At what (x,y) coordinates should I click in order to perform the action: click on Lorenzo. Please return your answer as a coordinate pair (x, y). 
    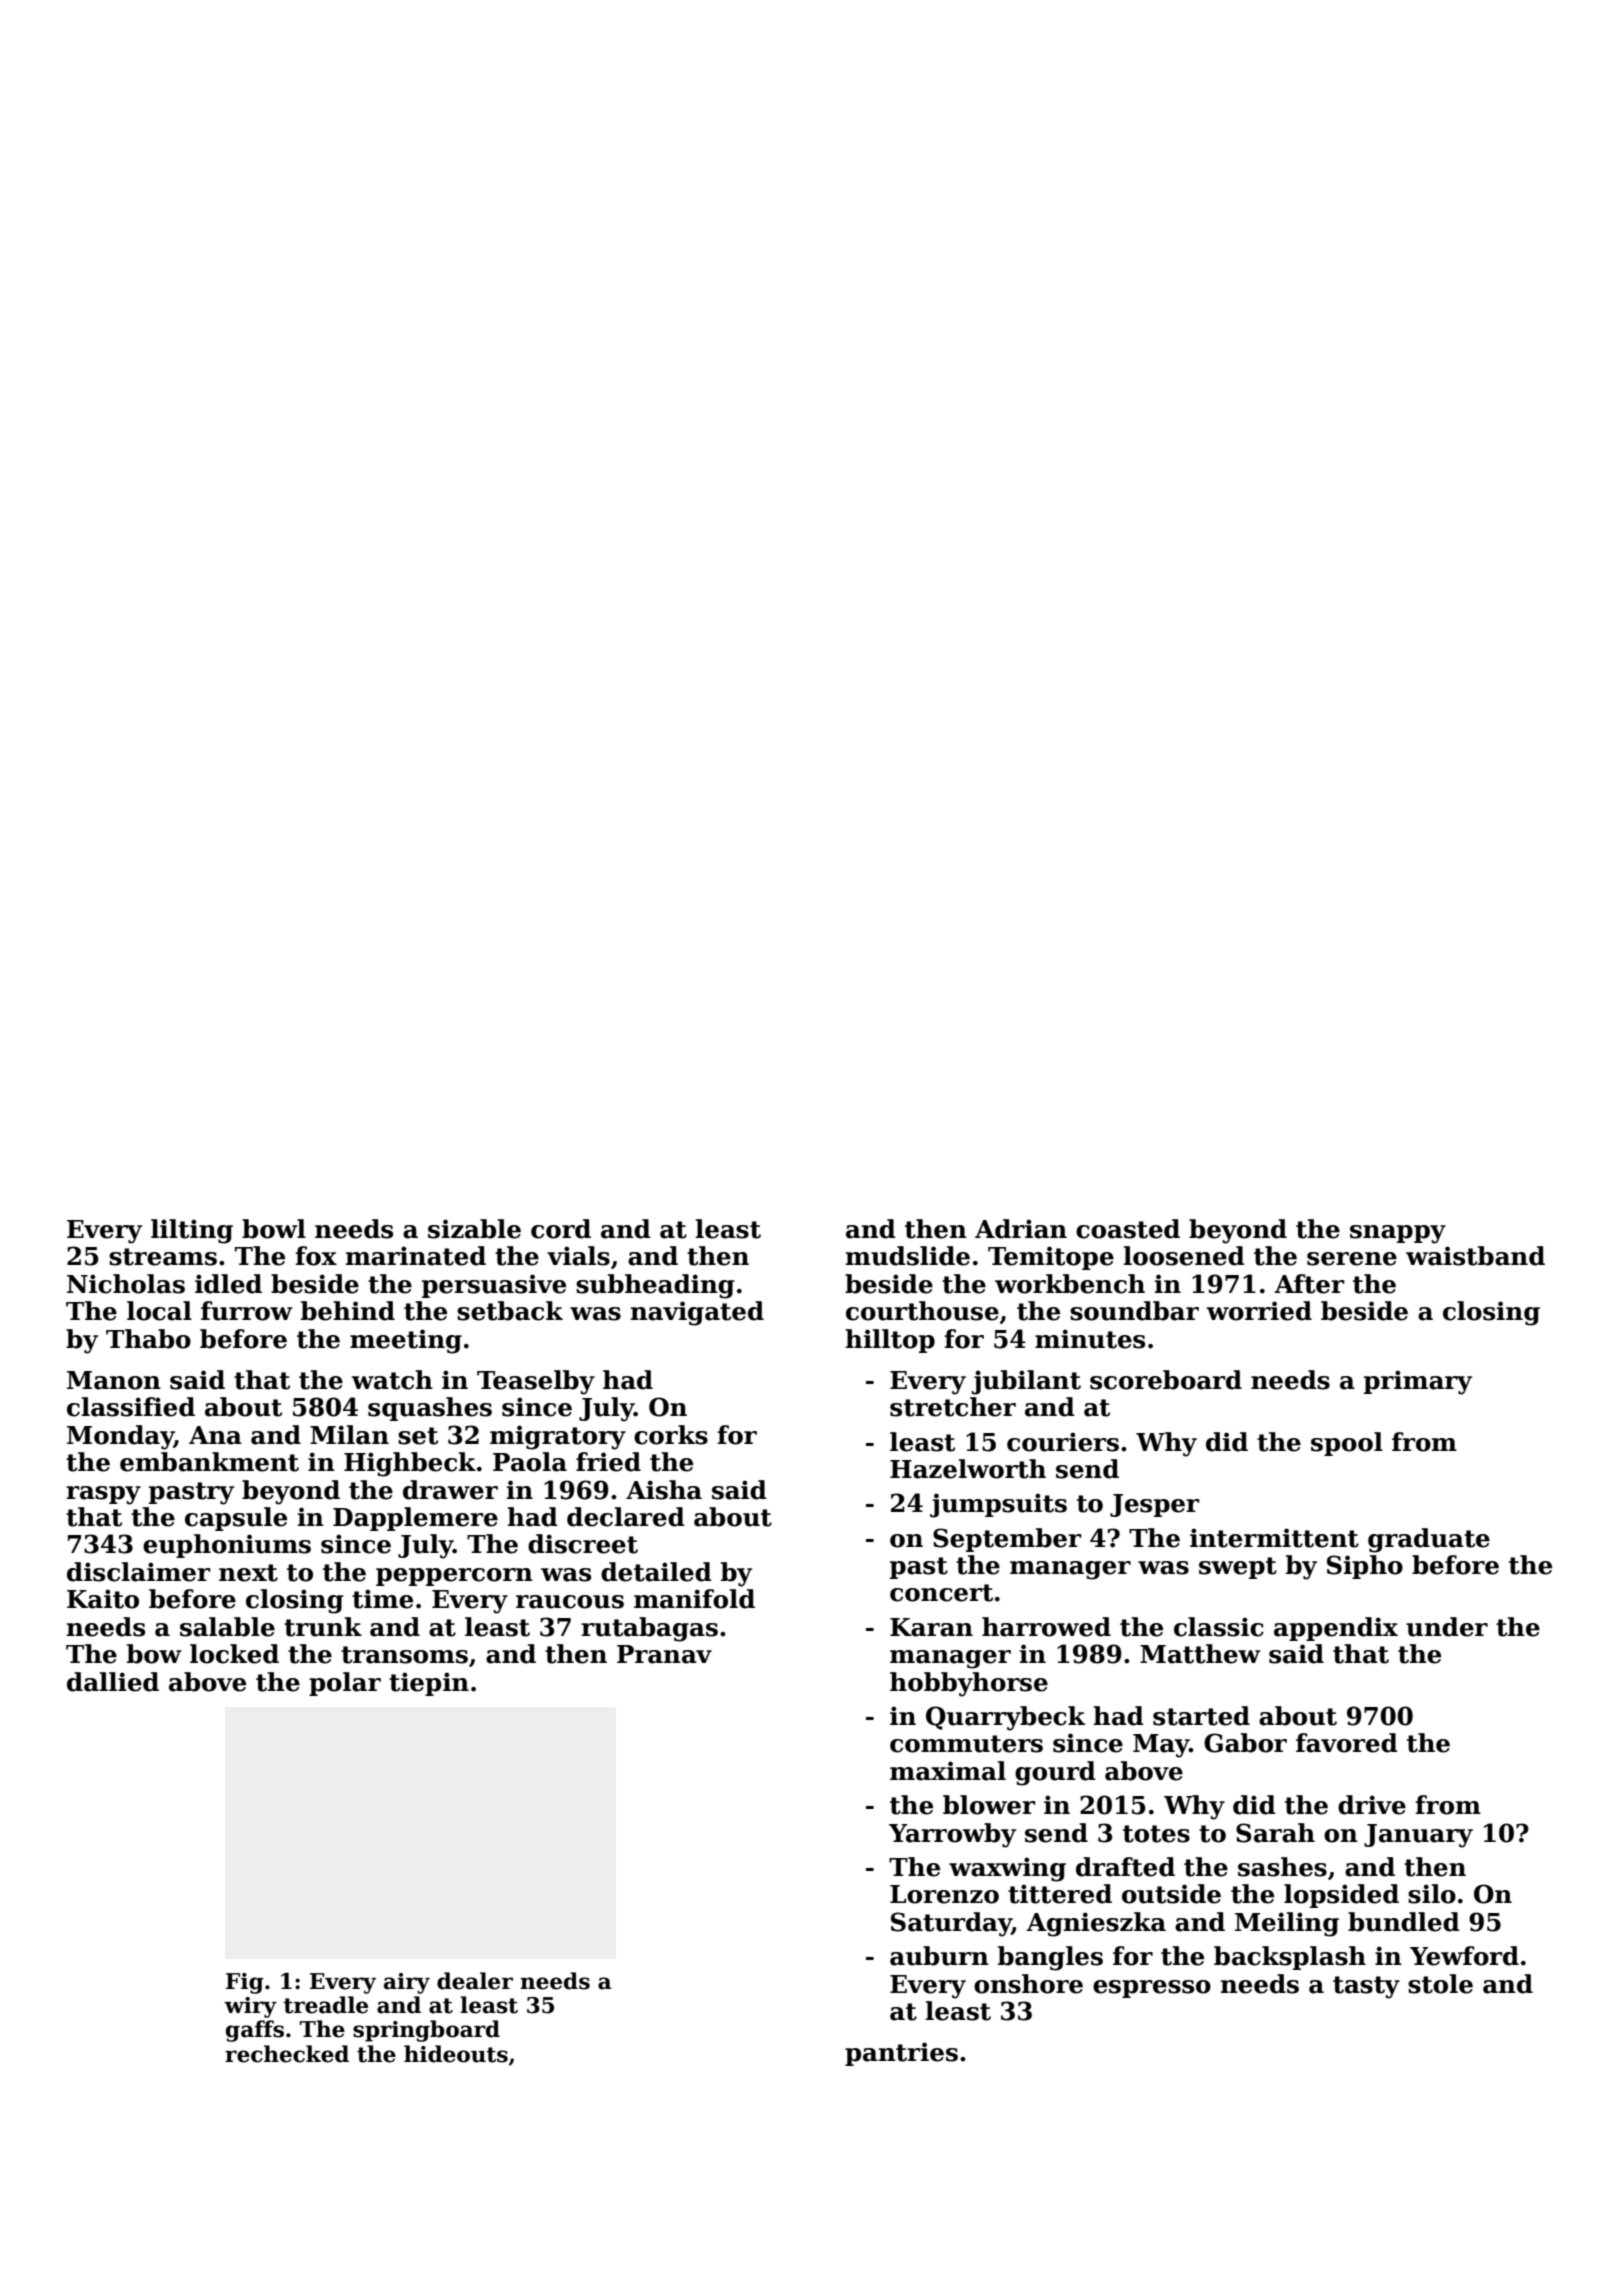
    Looking at the image, I should click on (944, 1894).
